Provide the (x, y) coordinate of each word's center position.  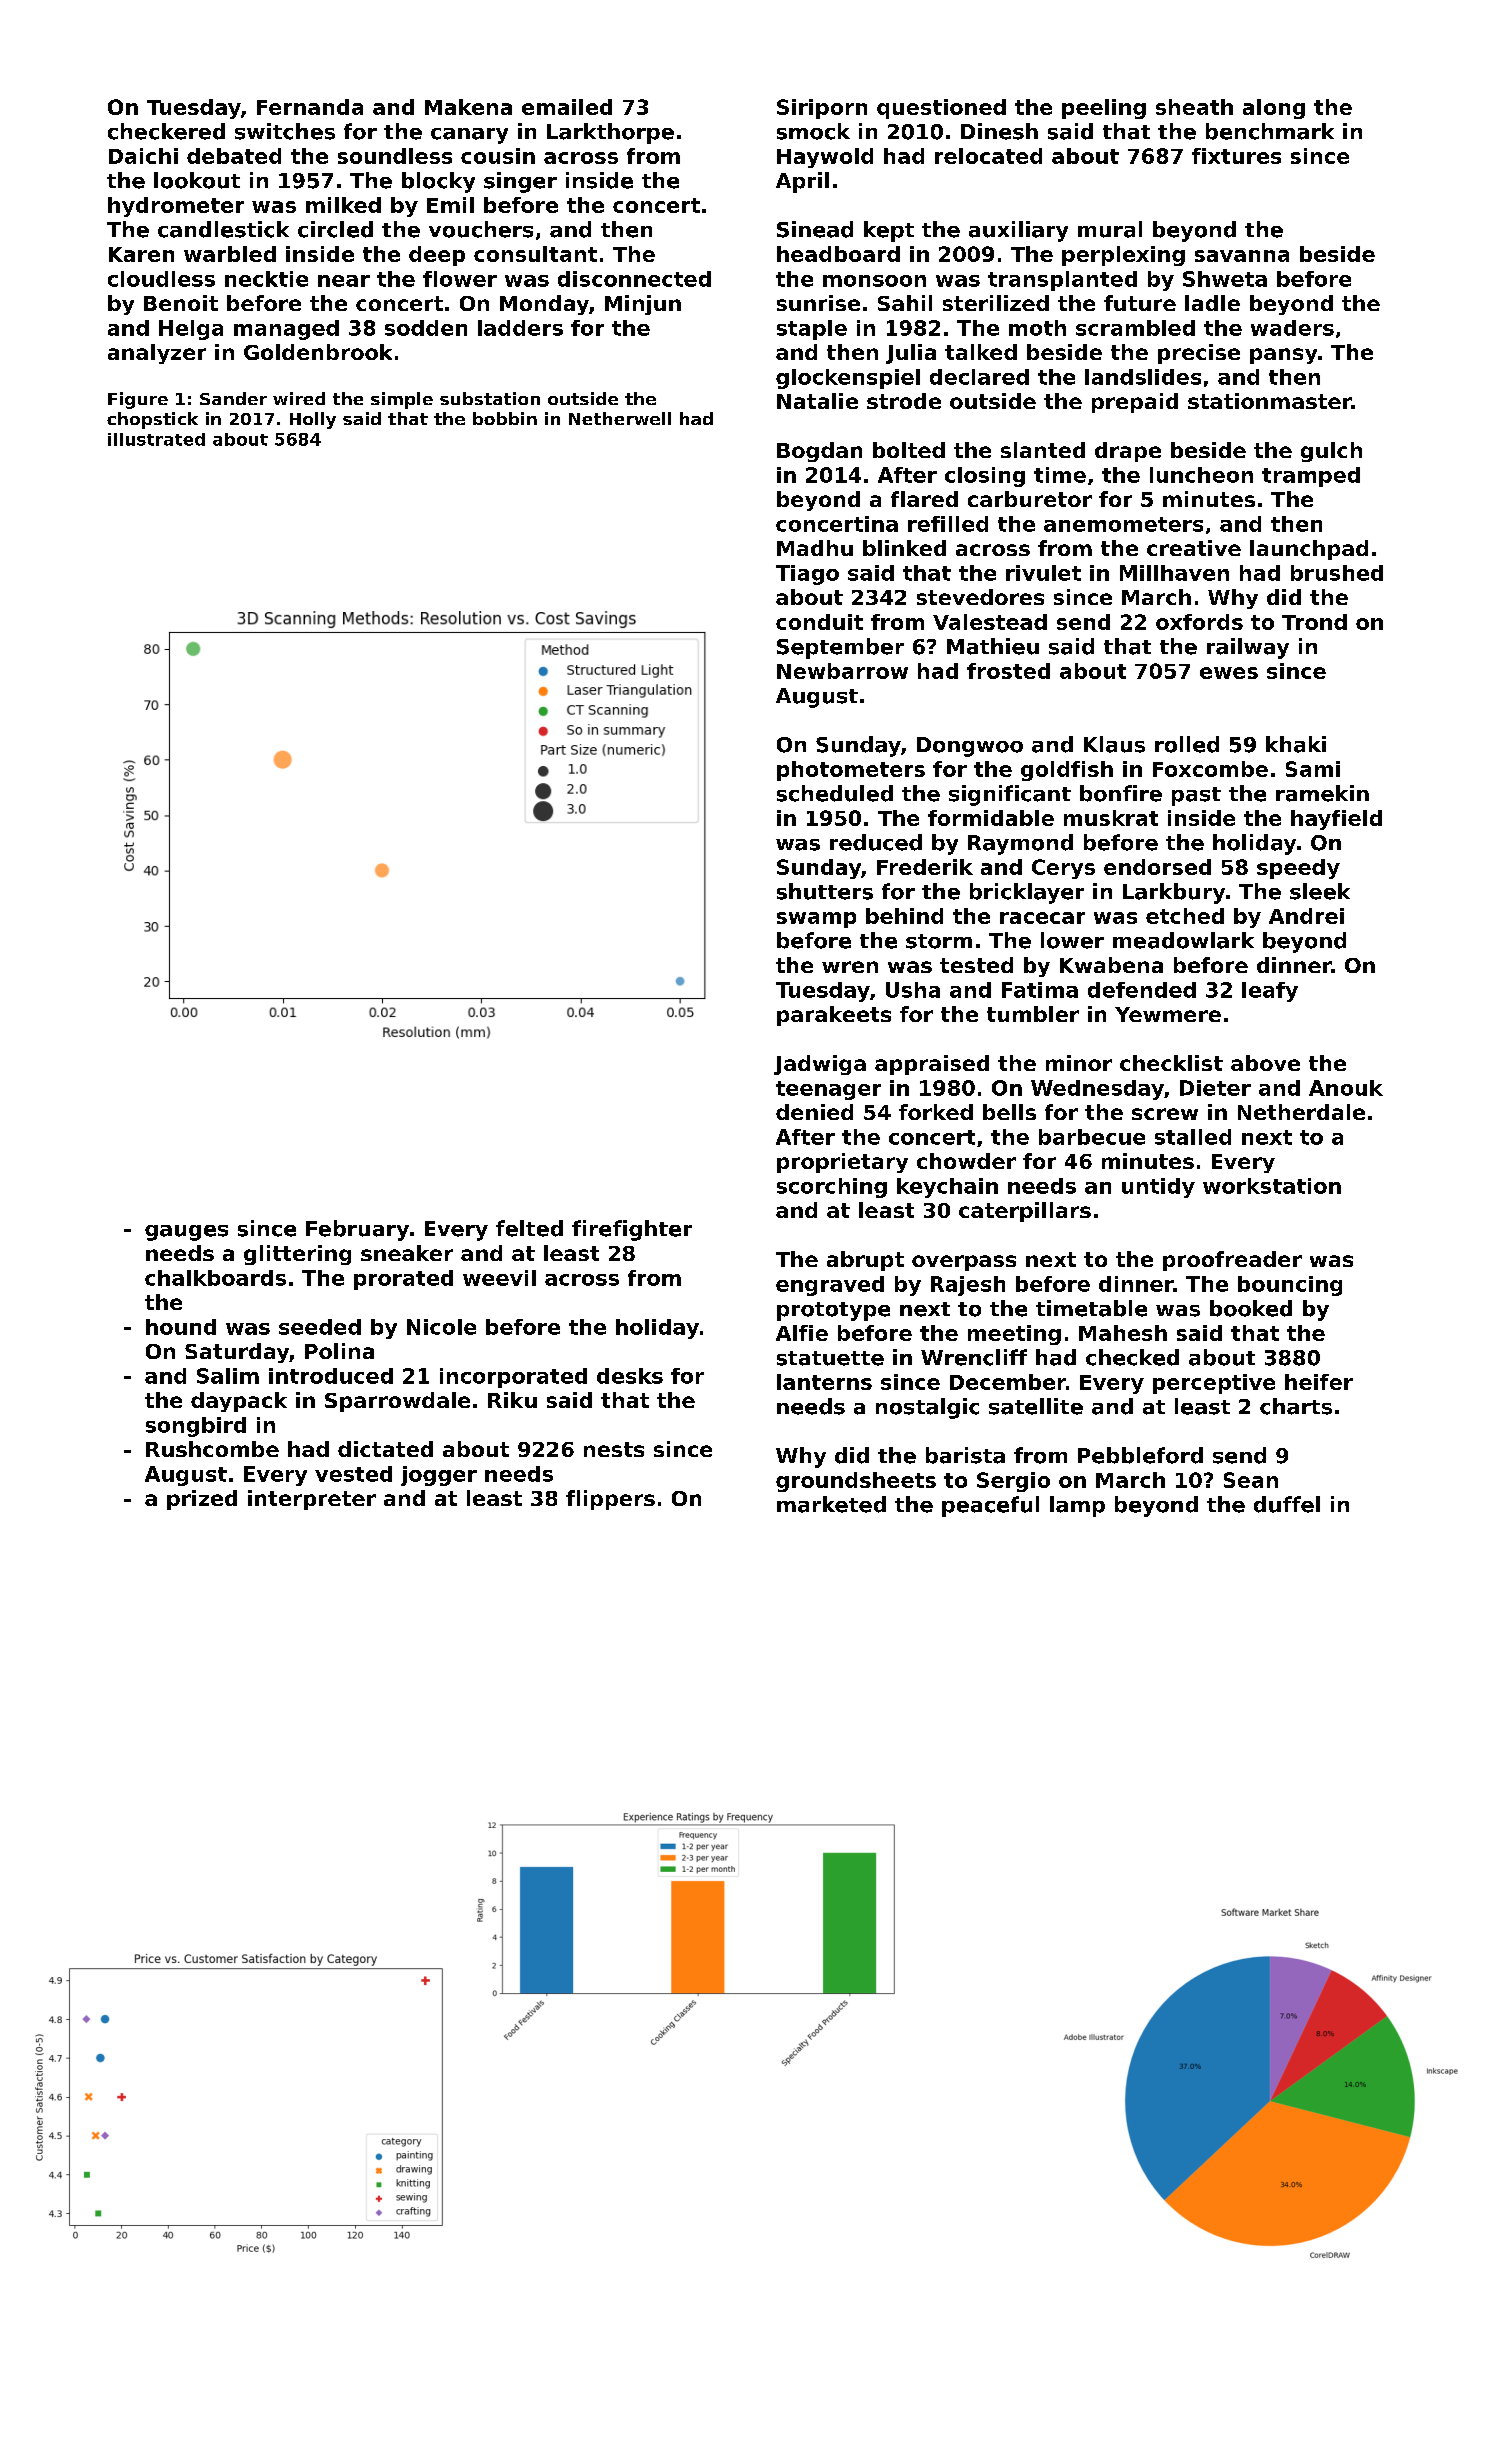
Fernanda (310, 107)
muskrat (1111, 818)
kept (889, 231)
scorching (832, 1188)
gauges (186, 1233)
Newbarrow (842, 671)
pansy (1283, 356)
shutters (825, 891)
